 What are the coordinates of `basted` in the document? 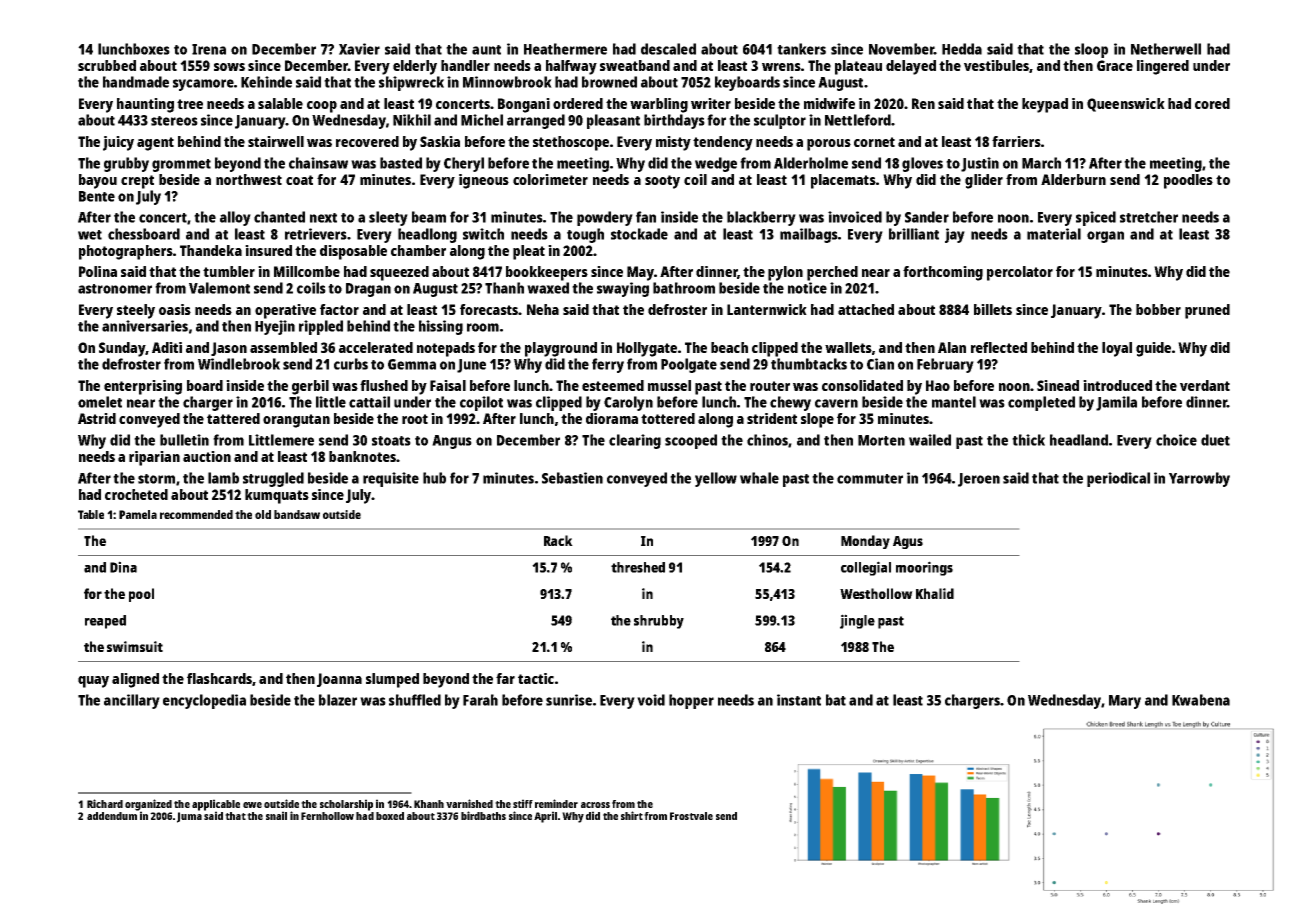 It's located at (401, 163).
